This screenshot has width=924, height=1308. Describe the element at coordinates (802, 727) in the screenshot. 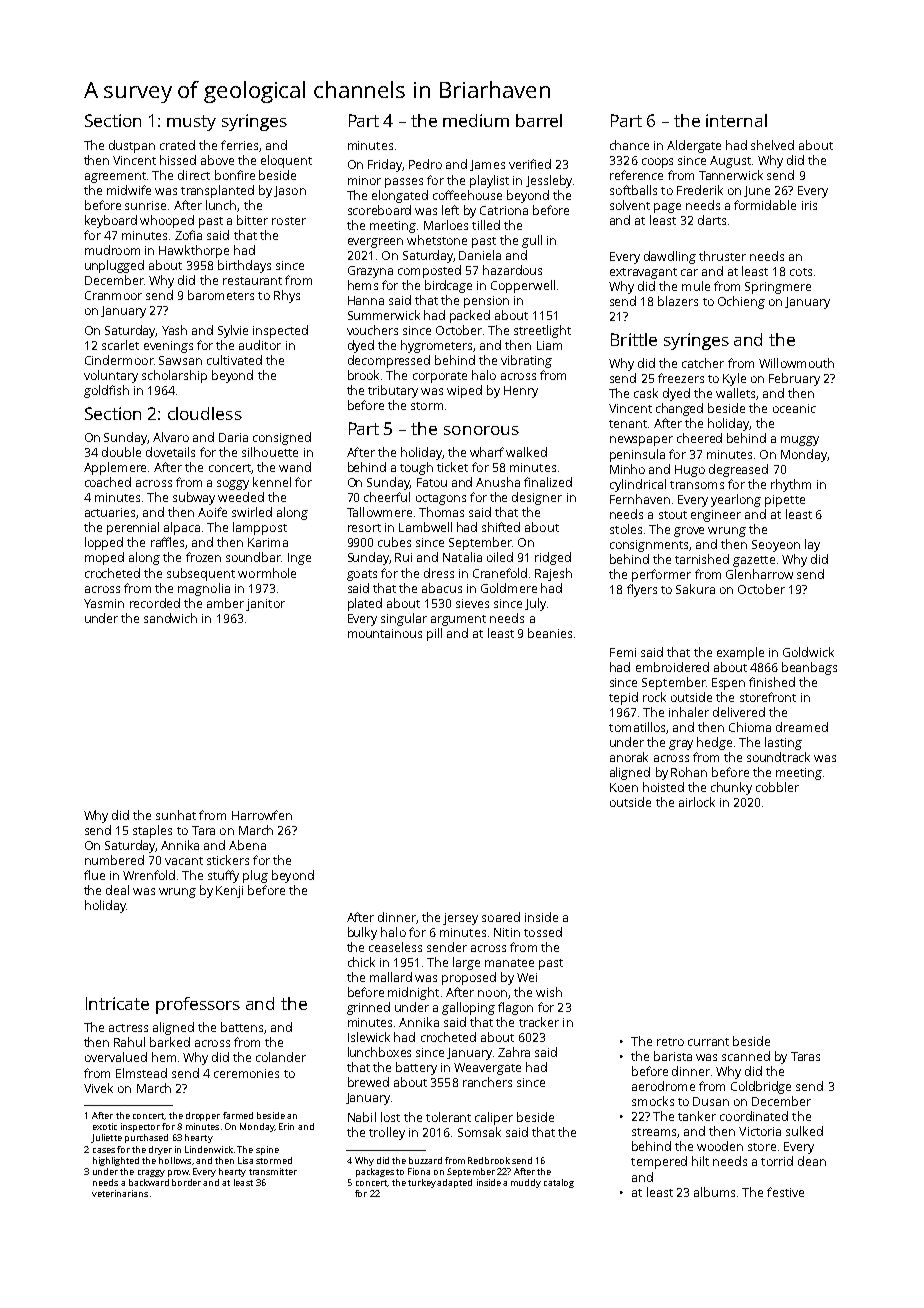

I see `dreamed` at that location.
